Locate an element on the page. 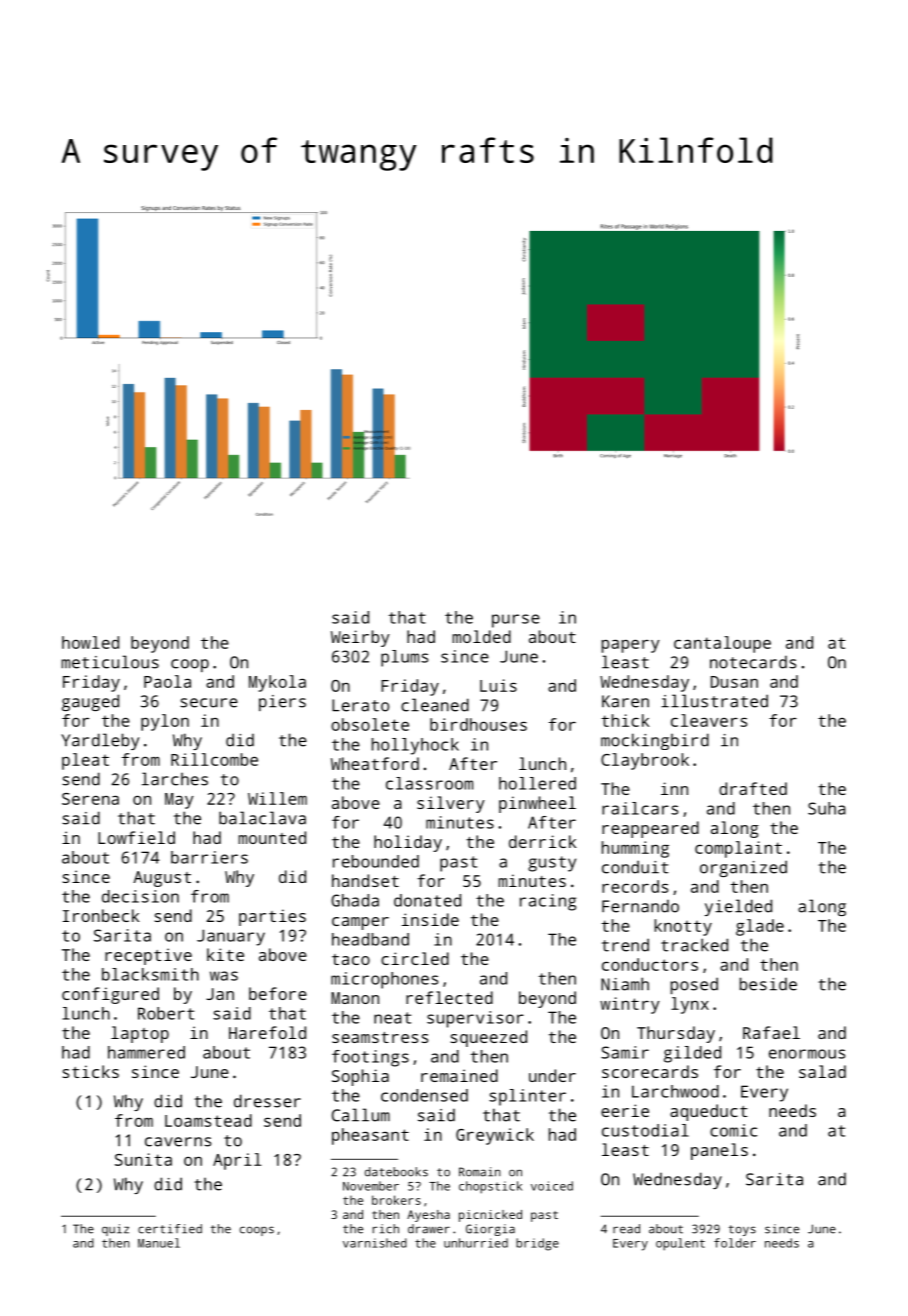 Image resolution: width=908 pixels, height=1316 pixels. Robert is located at coordinates (166, 1013).
